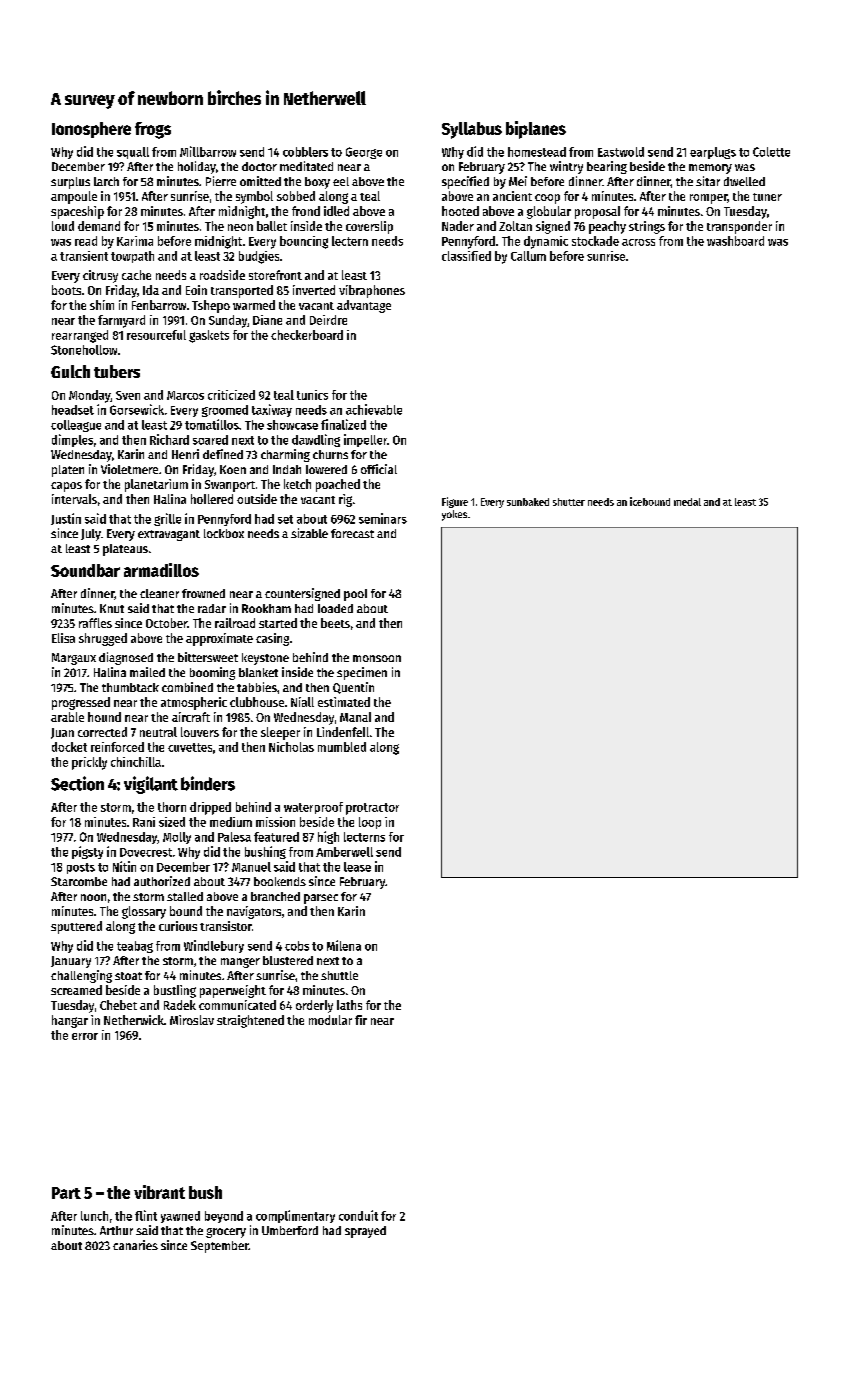  Describe the element at coordinates (91, 130) in the screenshot. I see `Ionosphere` at that location.
